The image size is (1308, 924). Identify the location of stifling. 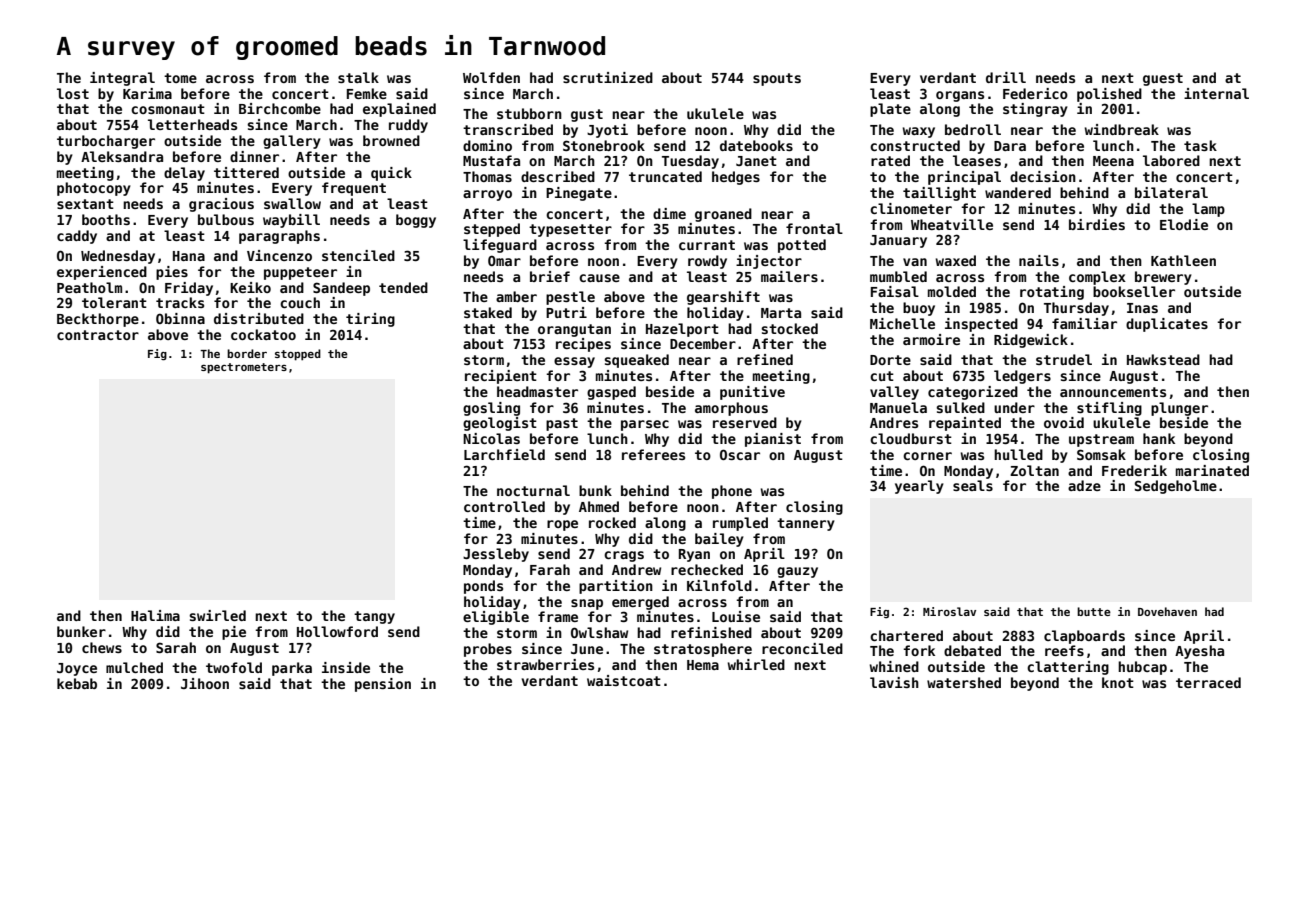
(1109, 409).
